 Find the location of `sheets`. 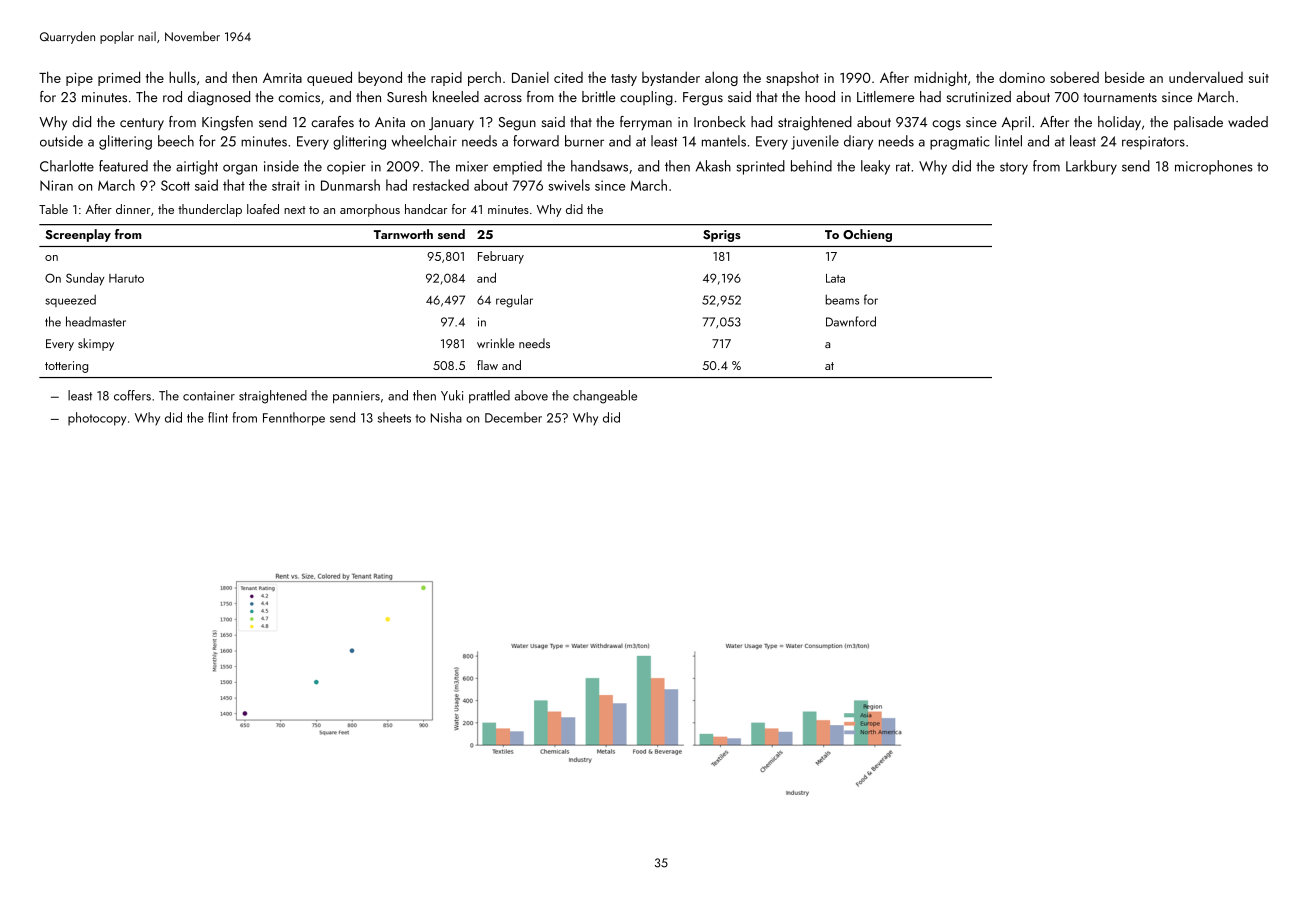

sheets is located at coordinates (394, 417).
